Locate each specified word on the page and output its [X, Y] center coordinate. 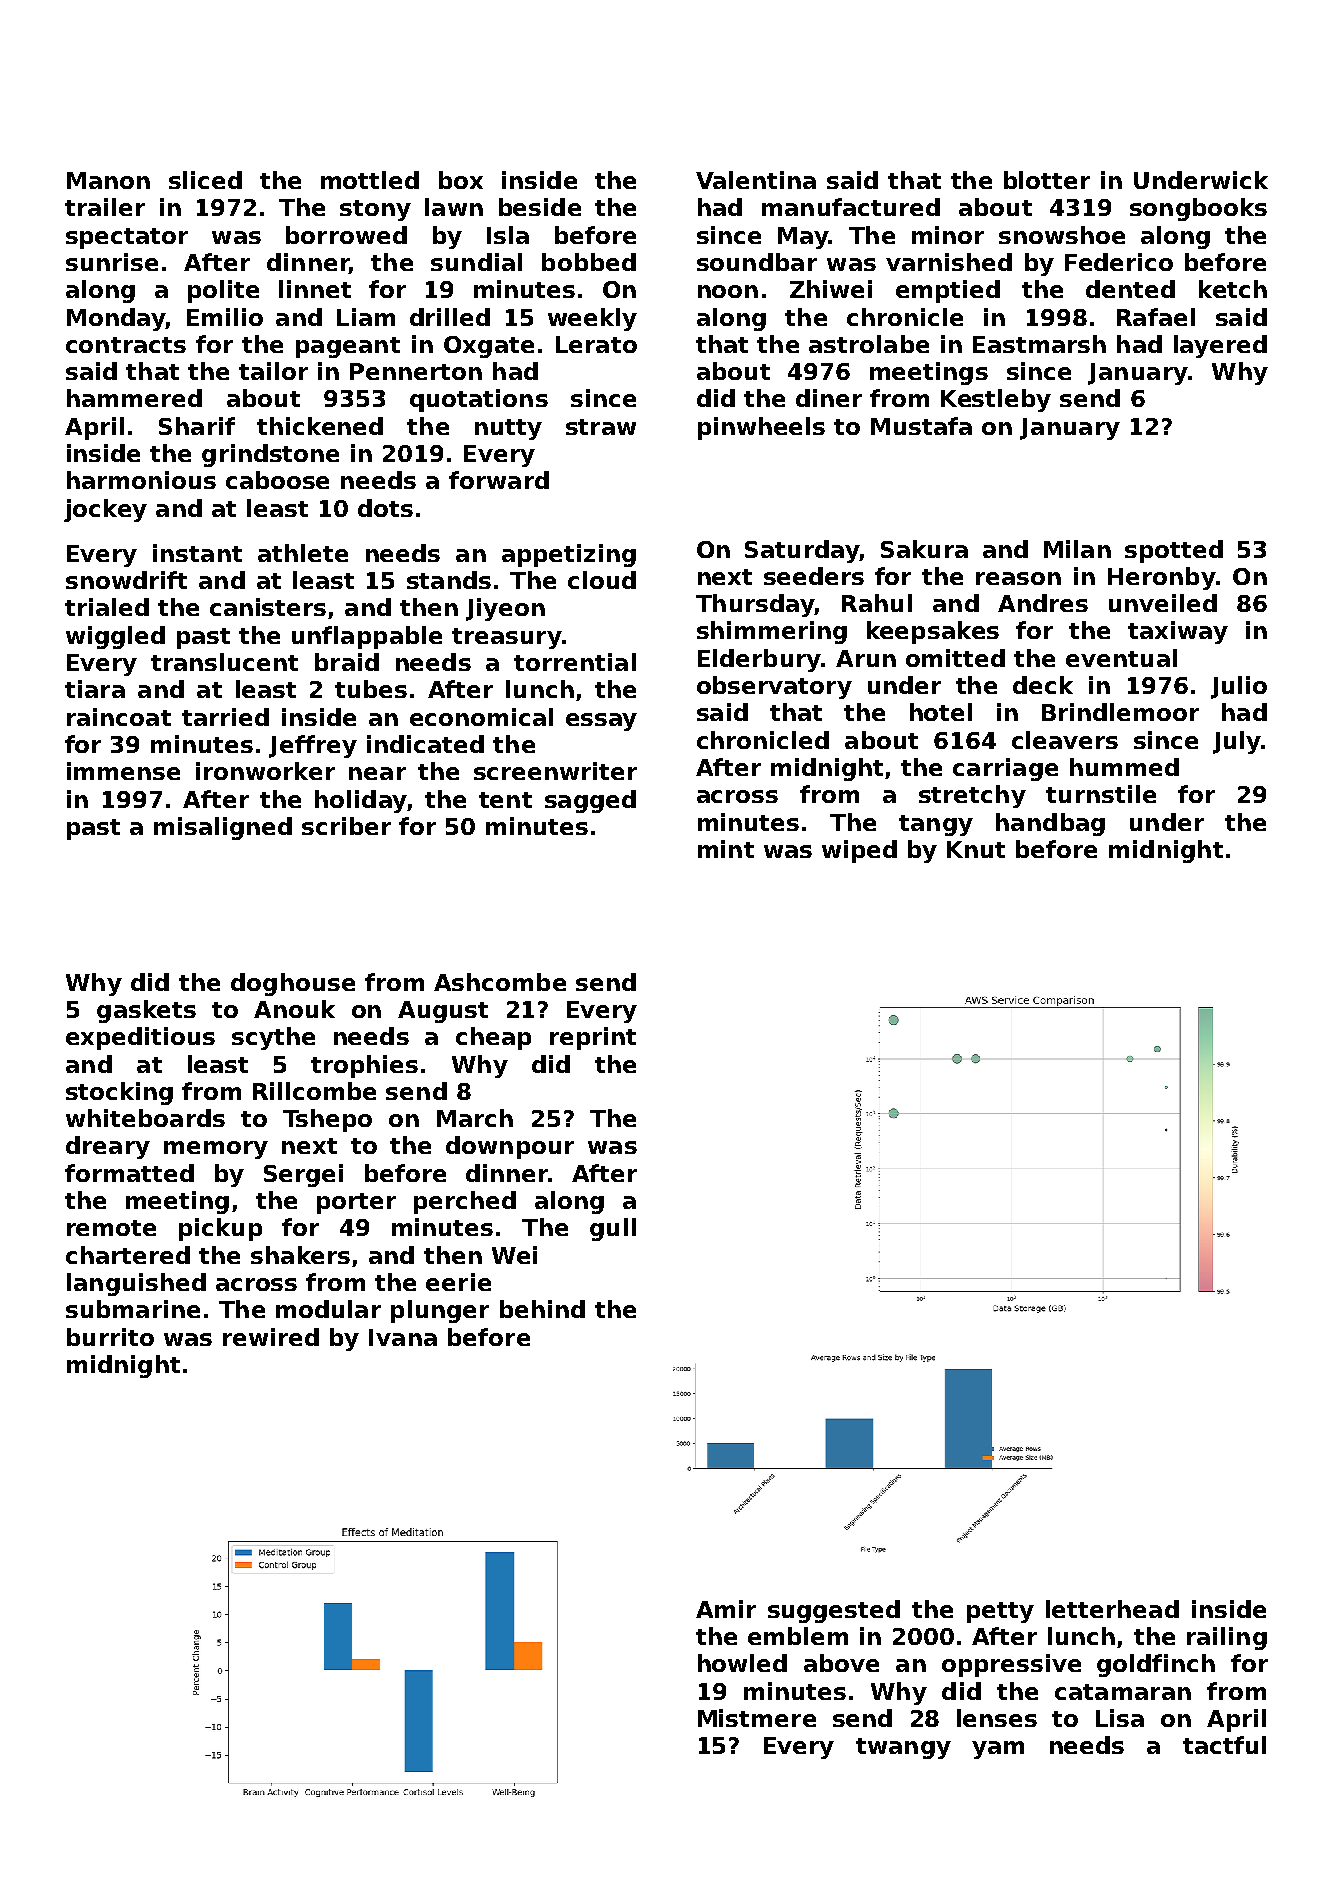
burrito [110, 1337]
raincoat [119, 717]
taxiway [1178, 632]
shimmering [772, 632]
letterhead [1112, 1609]
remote [111, 1228]
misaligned [223, 828]
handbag [1050, 824]
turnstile [1101, 794]
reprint [593, 1038]
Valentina [756, 180]
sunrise [112, 262]
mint [726, 849]
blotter [1047, 180]
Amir [726, 1609]
